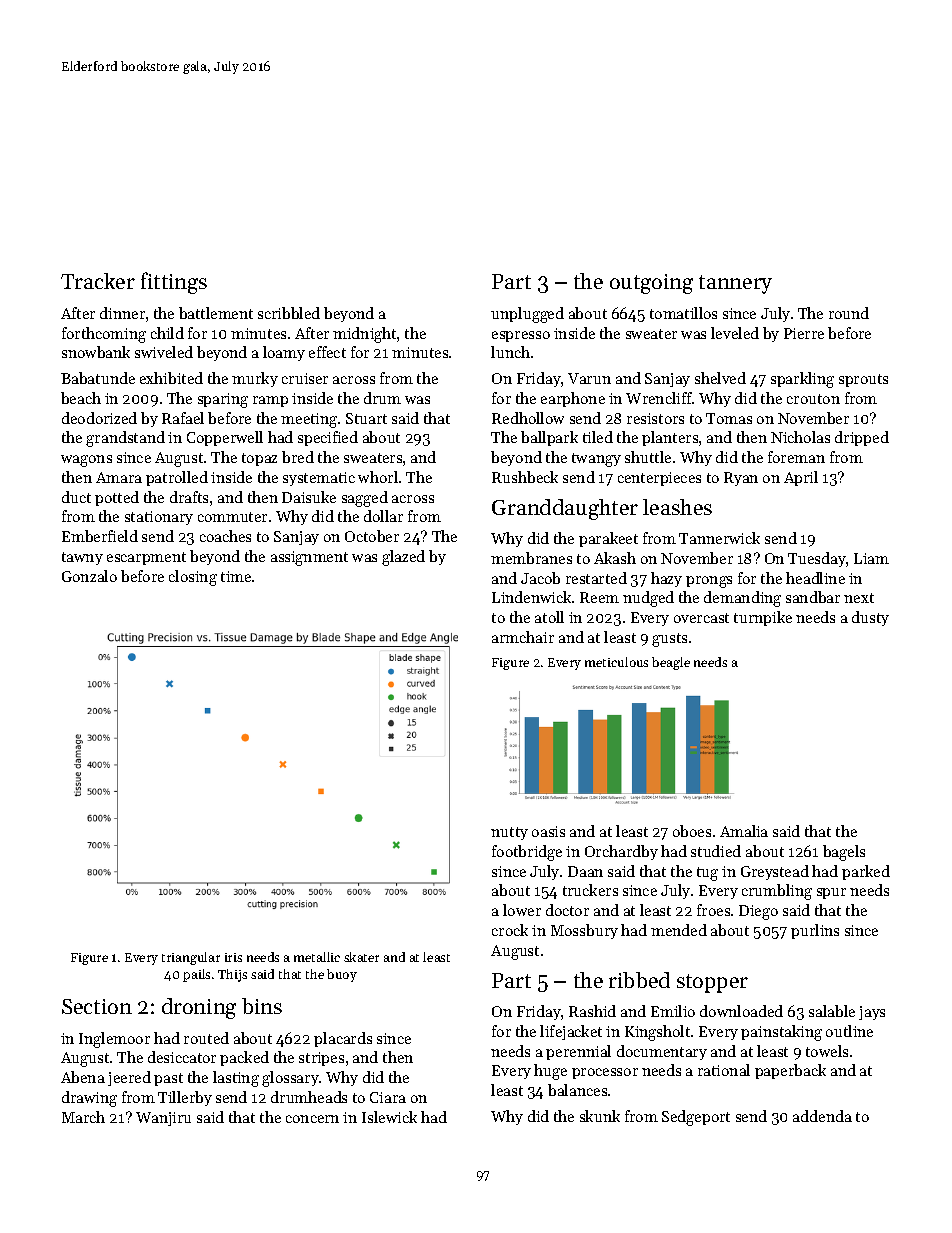 This image has width=952, height=1233. Describe the element at coordinates (509, 833) in the image. I see `nutty` at that location.
